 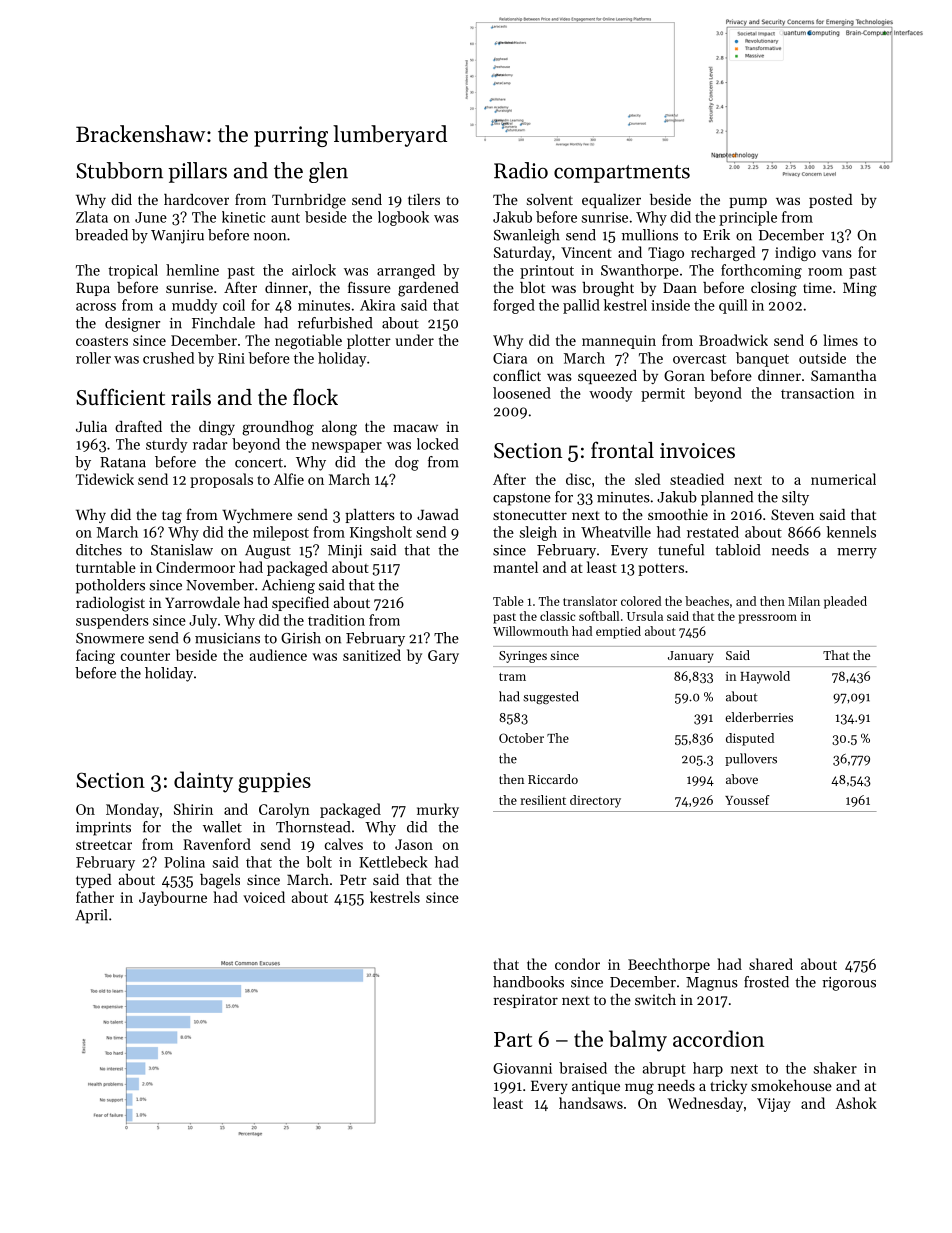 What do you see at coordinates (438, 810) in the screenshot?
I see `murky` at bounding box center [438, 810].
